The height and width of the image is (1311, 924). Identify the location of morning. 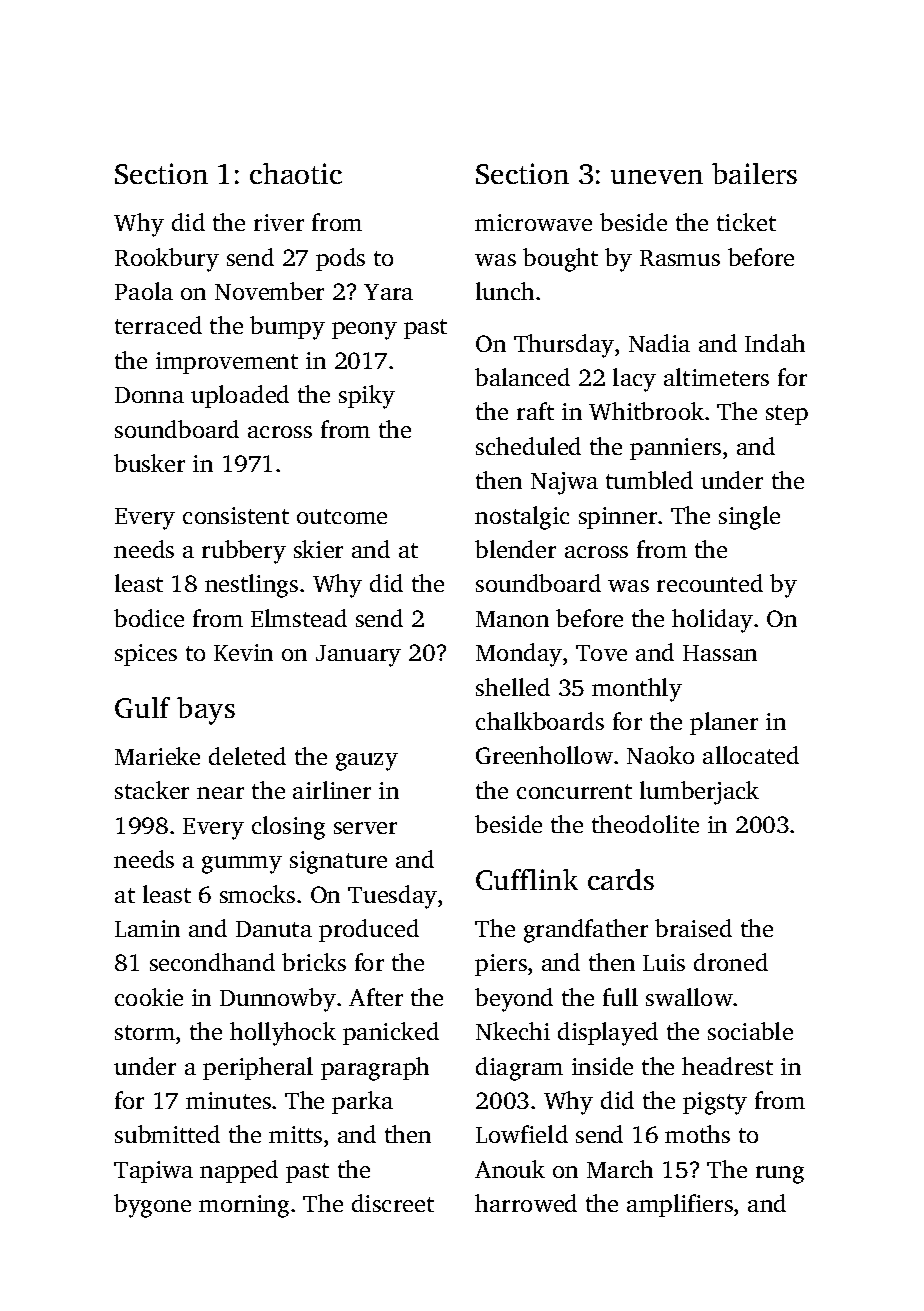
(244, 1206).
